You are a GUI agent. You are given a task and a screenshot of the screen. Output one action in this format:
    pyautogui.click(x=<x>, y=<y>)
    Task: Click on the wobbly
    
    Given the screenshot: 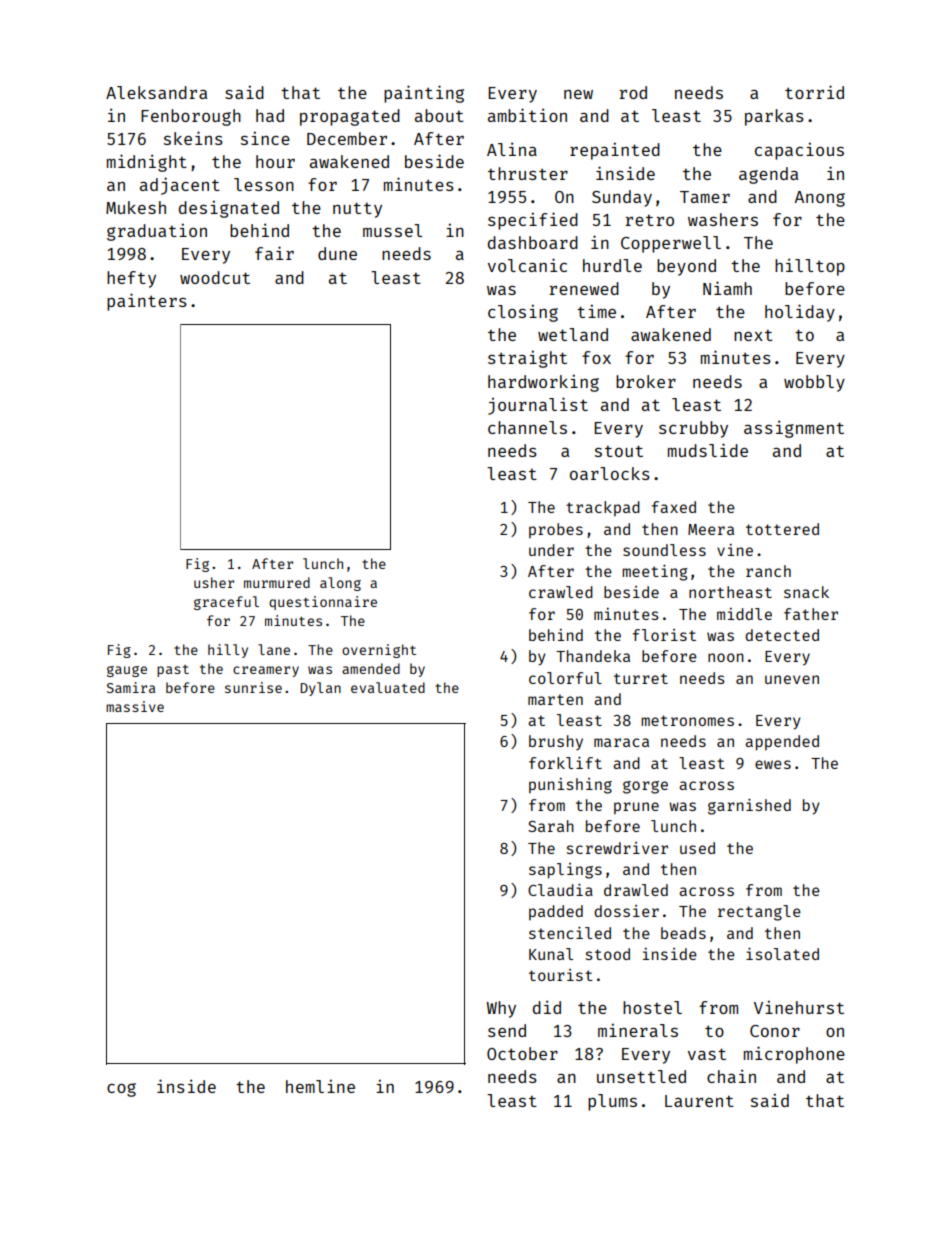 What is the action you would take?
    pyautogui.click(x=814, y=383)
